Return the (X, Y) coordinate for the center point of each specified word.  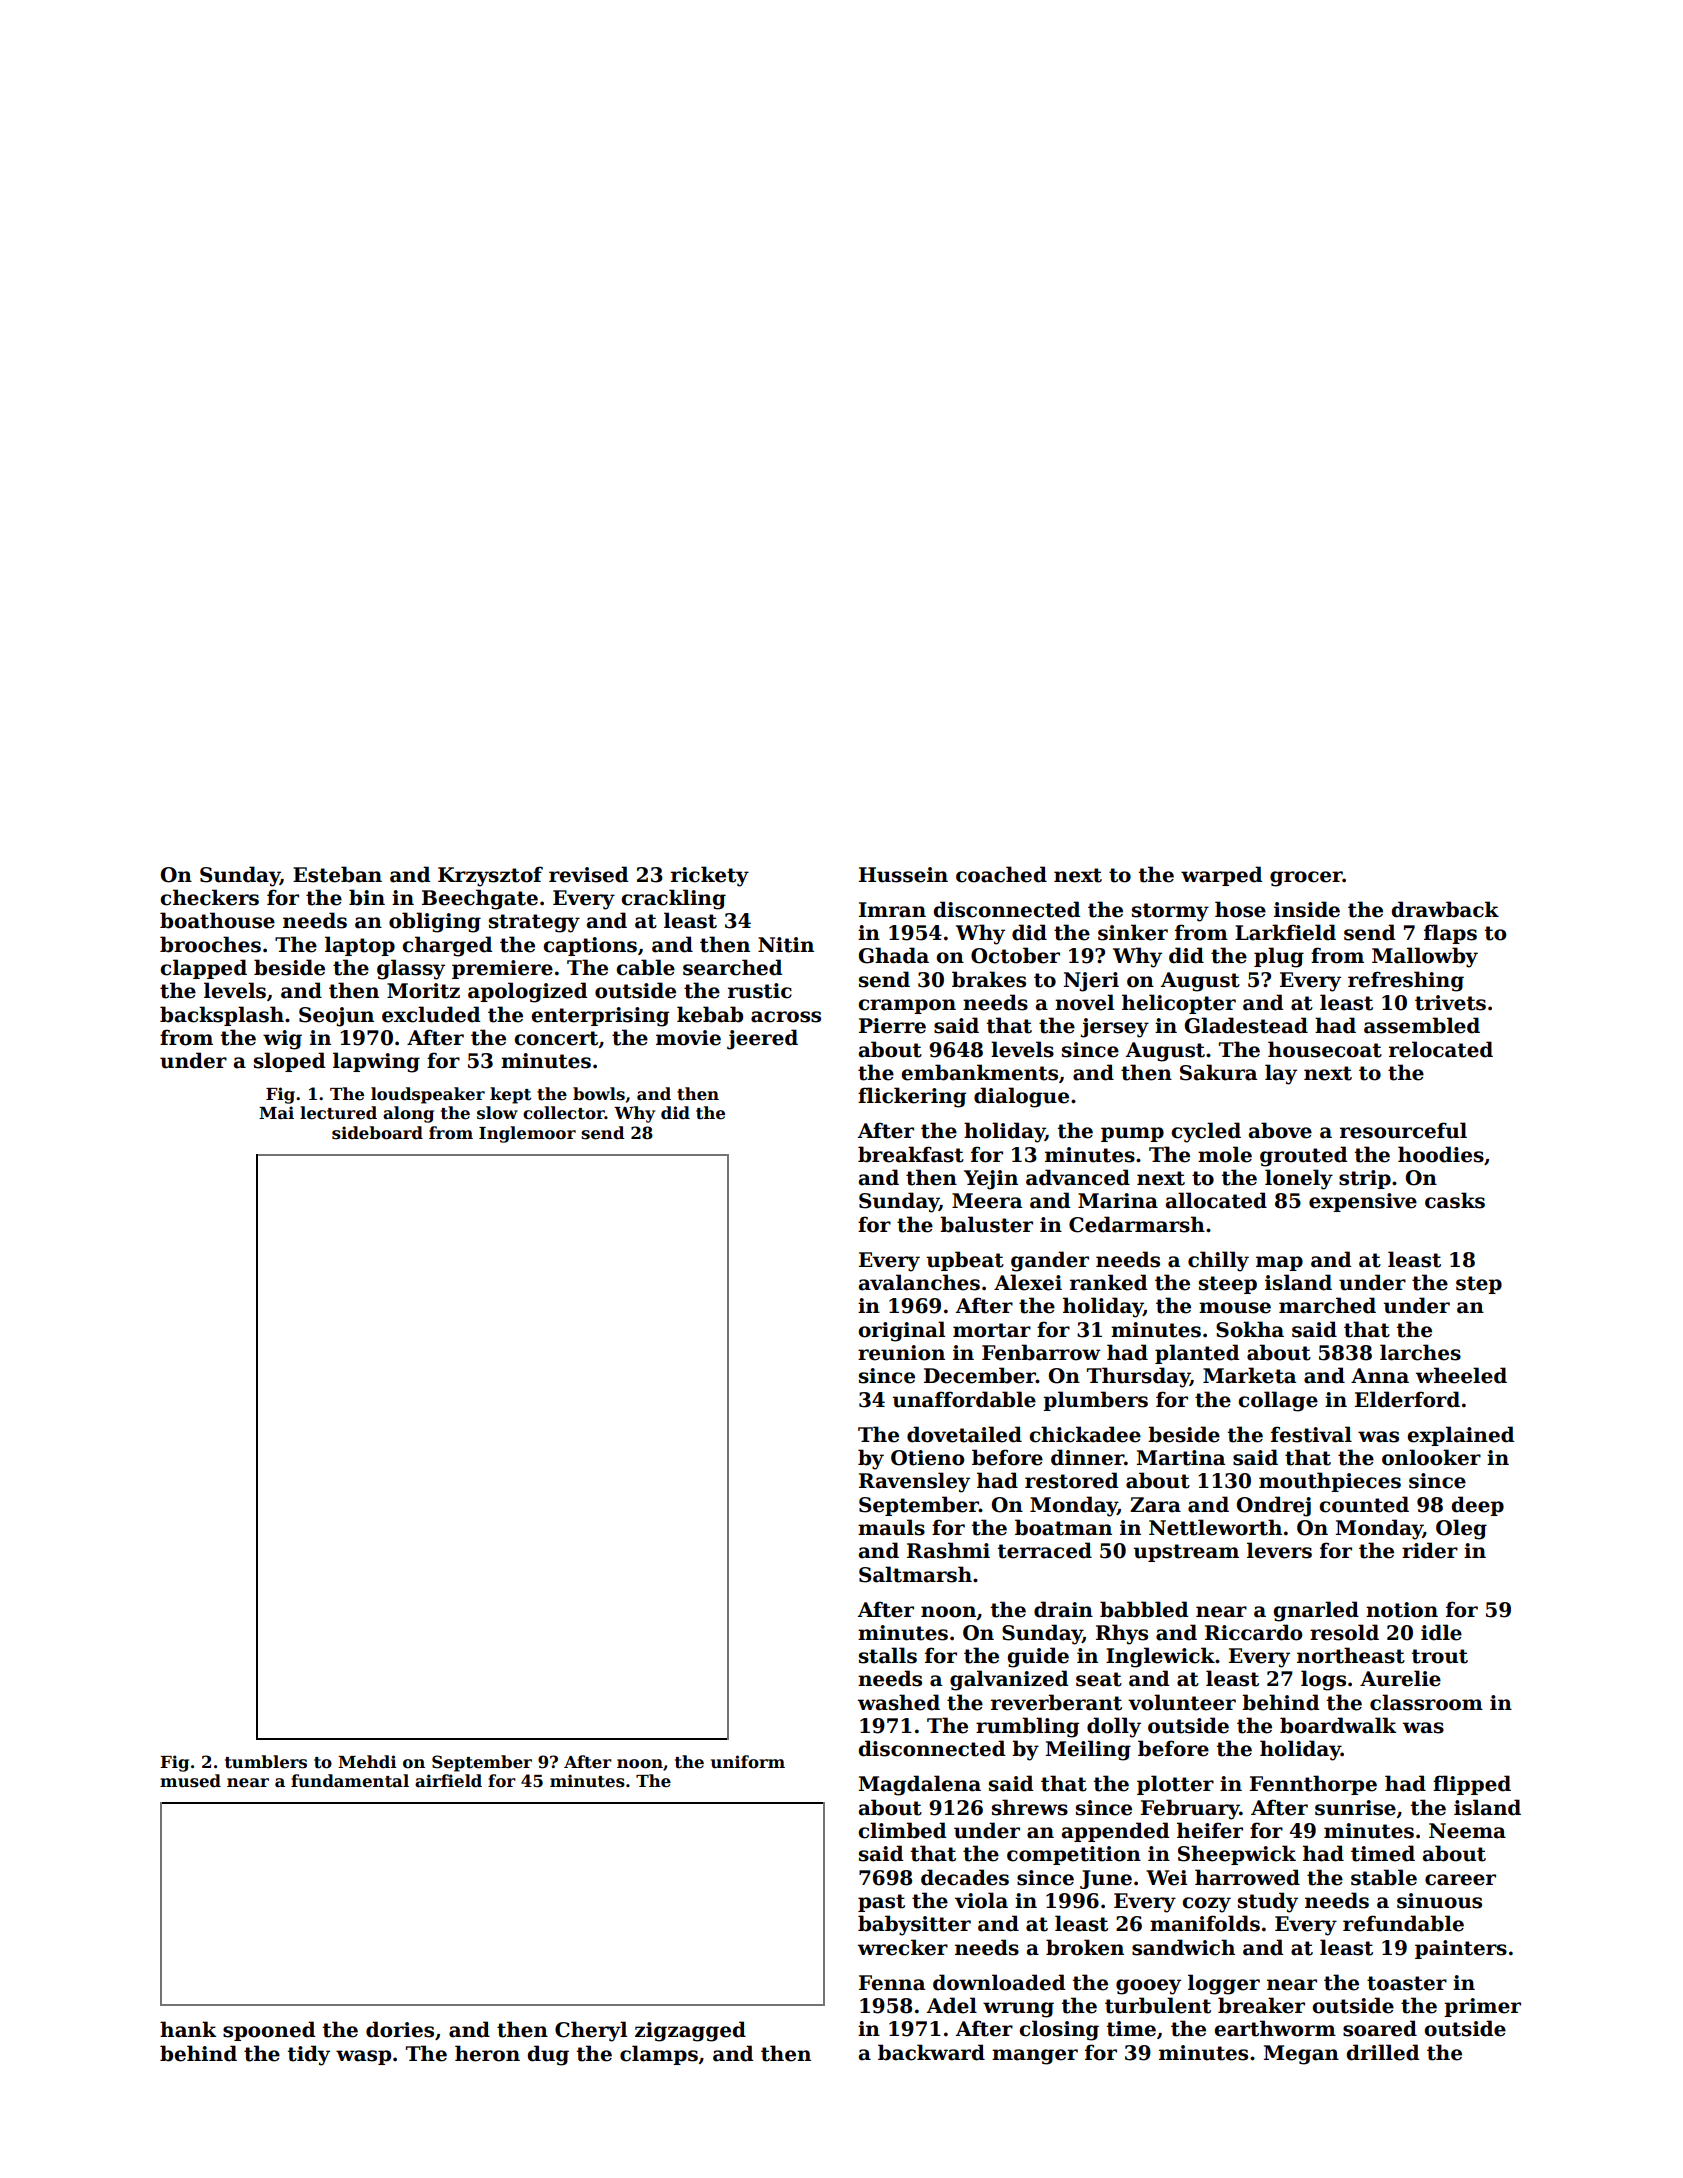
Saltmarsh (915, 1574)
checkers (209, 897)
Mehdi (367, 1762)
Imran (892, 910)
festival (1311, 1434)
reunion (901, 1353)
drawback (1445, 909)
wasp (363, 2057)
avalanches (919, 1282)
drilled (1382, 2052)
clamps (659, 2055)
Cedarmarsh (1137, 1224)
